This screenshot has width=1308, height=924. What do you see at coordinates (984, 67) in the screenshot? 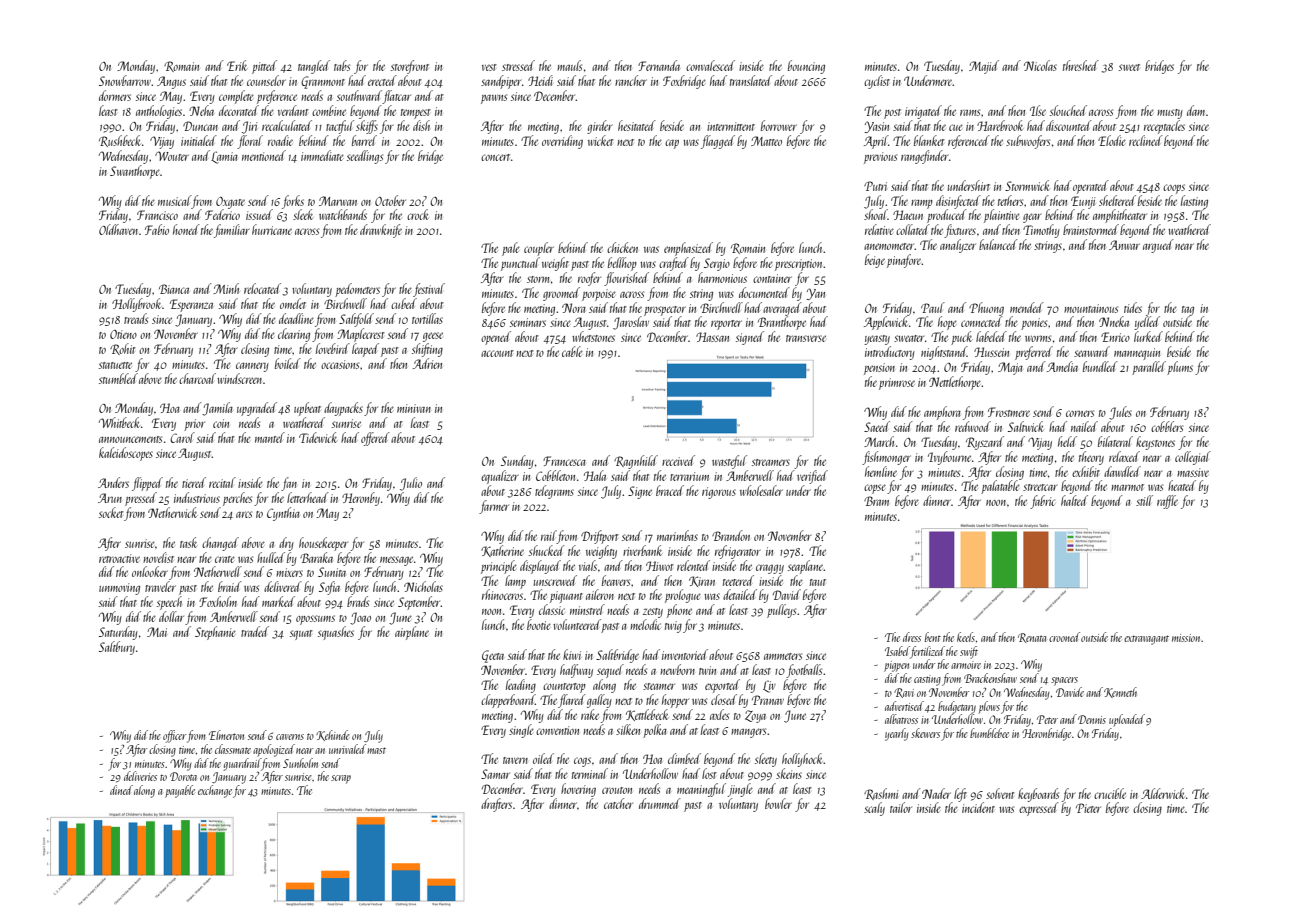
I see `Majid` at bounding box center [984, 67].
